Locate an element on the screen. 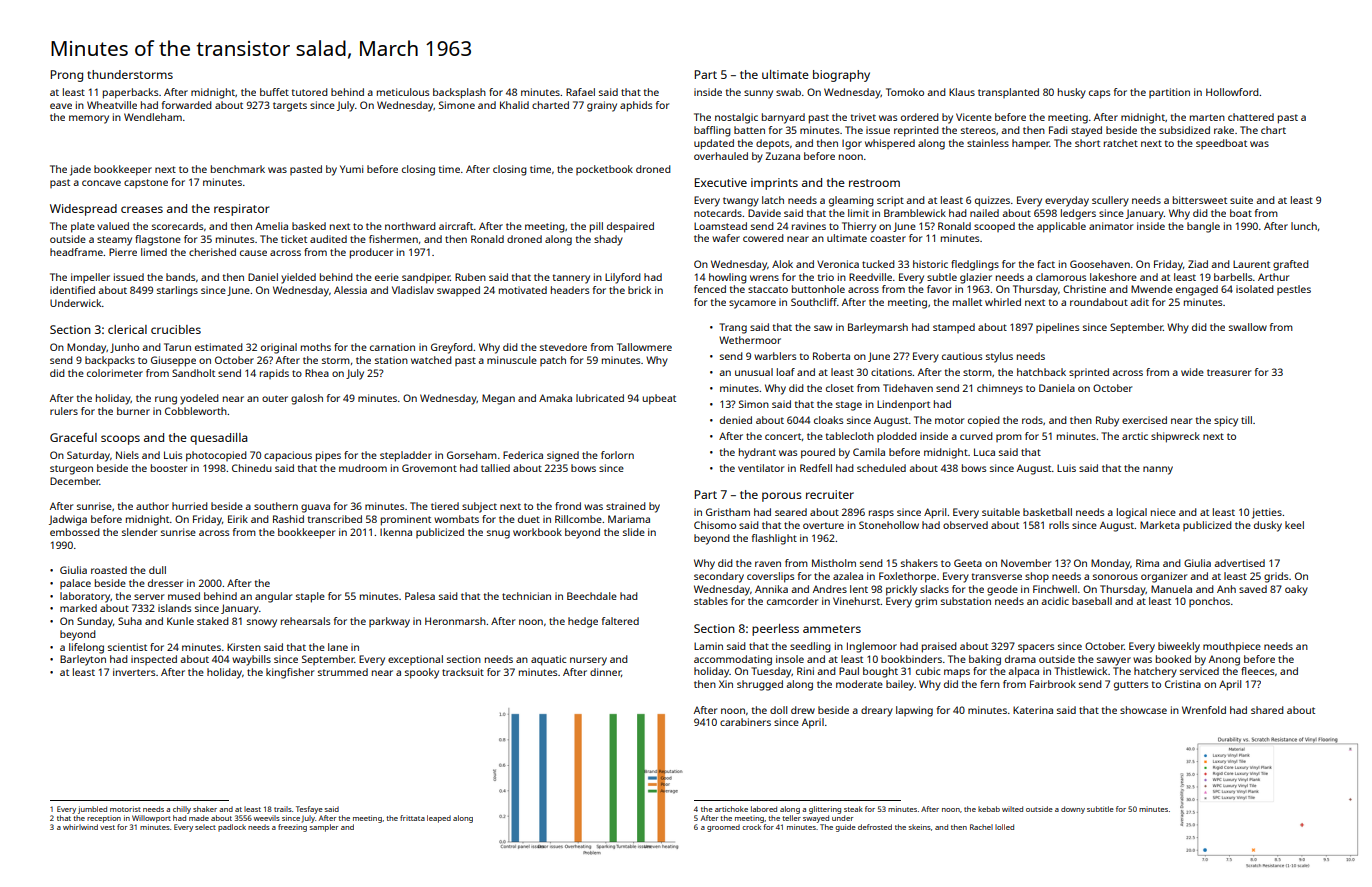 The width and height of the screenshot is (1372, 887). Hollowford is located at coordinates (1232, 92).
